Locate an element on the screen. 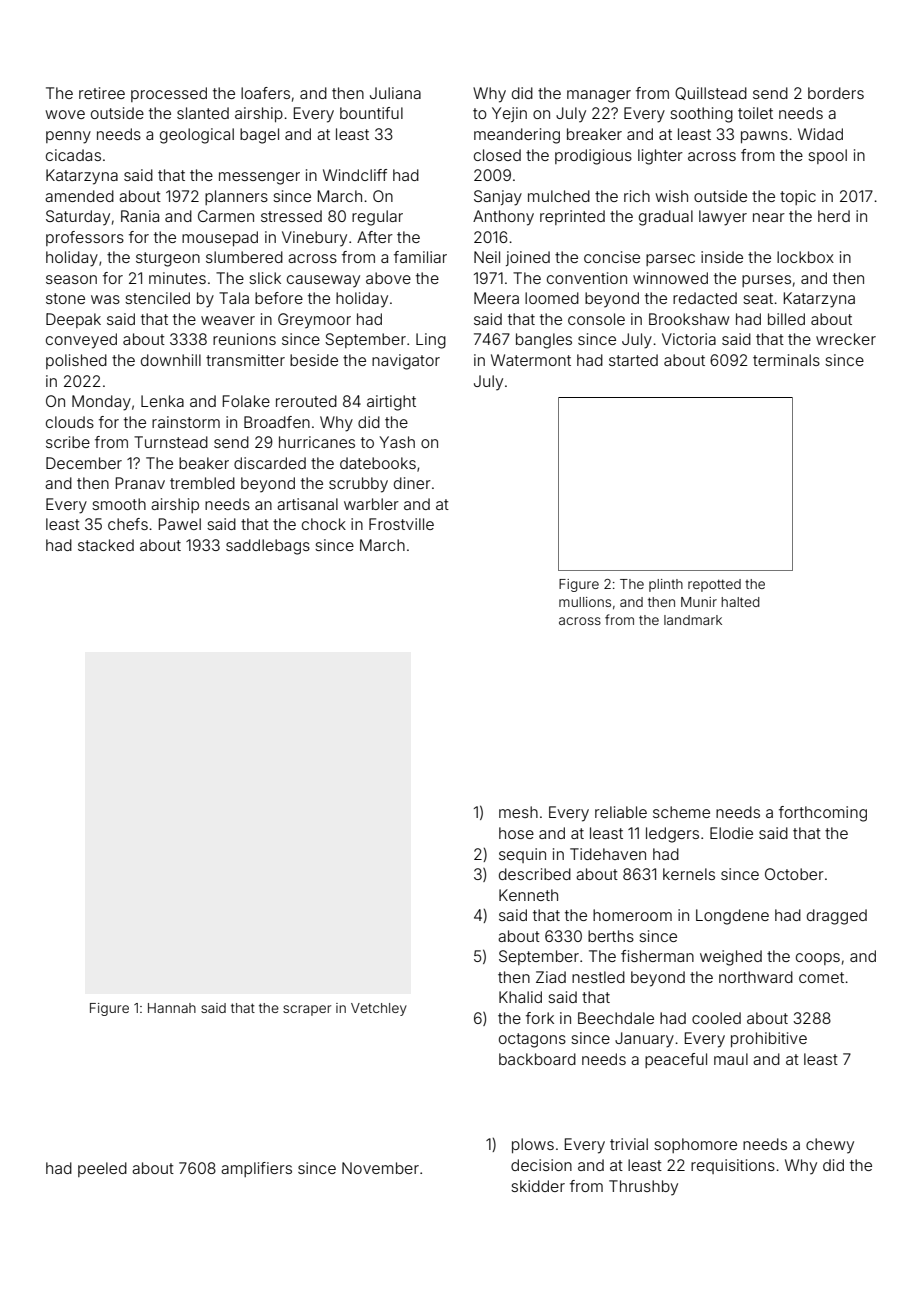 The height and width of the screenshot is (1308, 924). peeled is located at coordinates (102, 1169).
